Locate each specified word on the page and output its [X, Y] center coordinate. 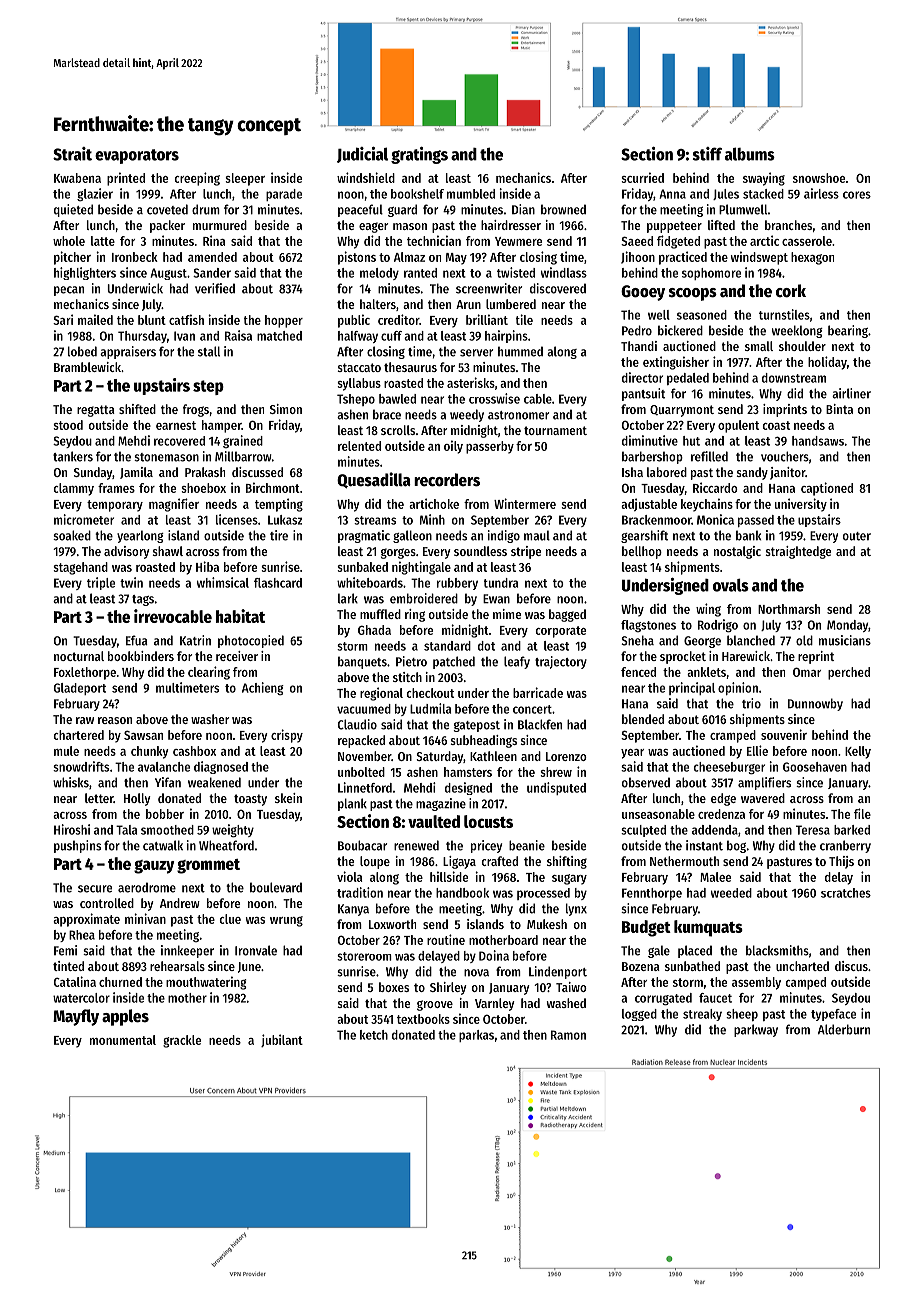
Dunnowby [815, 704]
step [208, 387]
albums [750, 154]
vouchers [785, 456]
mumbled [471, 194]
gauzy [154, 867]
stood [68, 425]
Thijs [841, 862]
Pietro [411, 661]
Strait [72, 154]
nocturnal [79, 656]
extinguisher [676, 363]
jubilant [282, 1040]
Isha [632, 472]
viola [349, 876]
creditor [398, 319]
